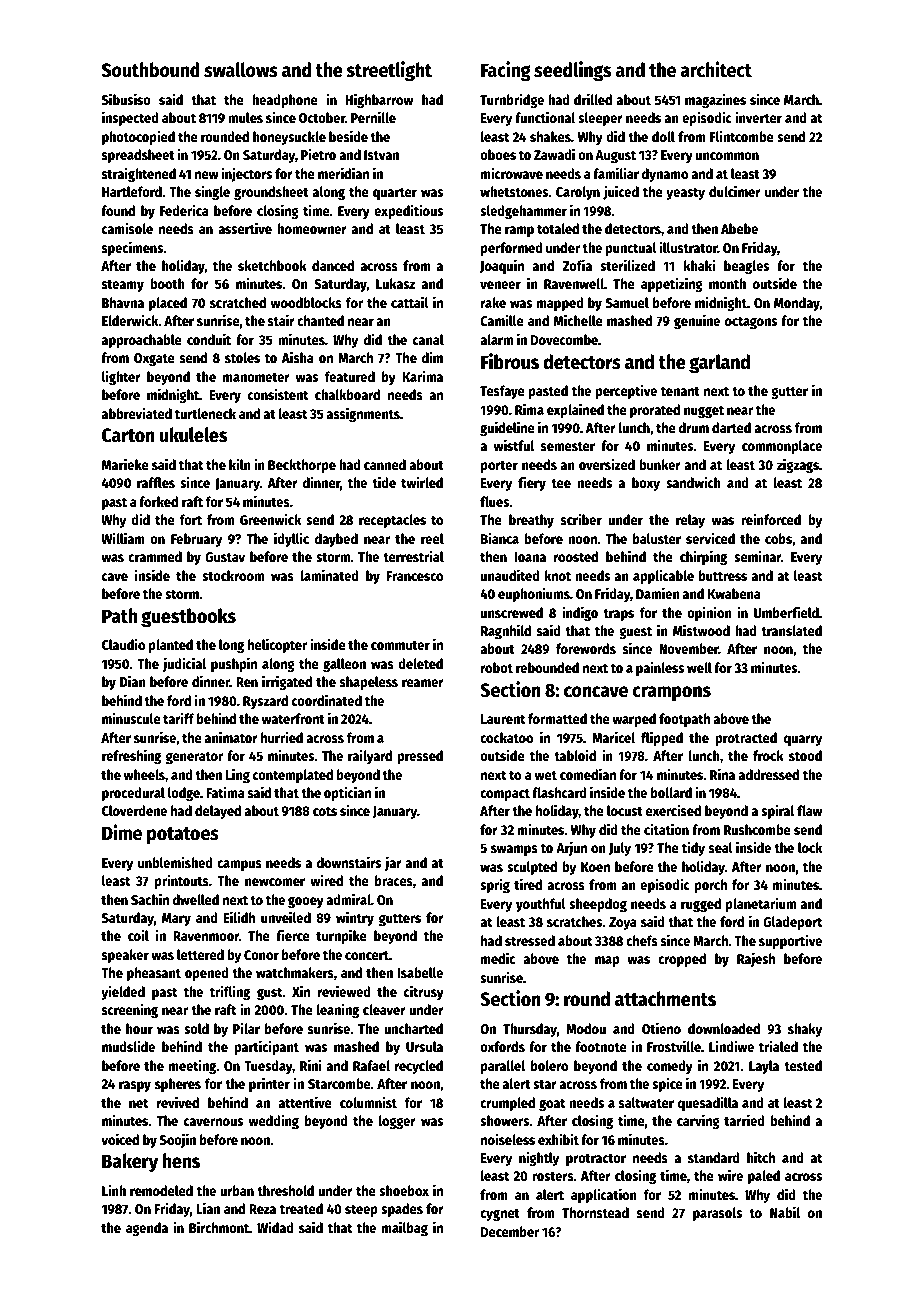  I want to click on goat, so click(552, 1105).
